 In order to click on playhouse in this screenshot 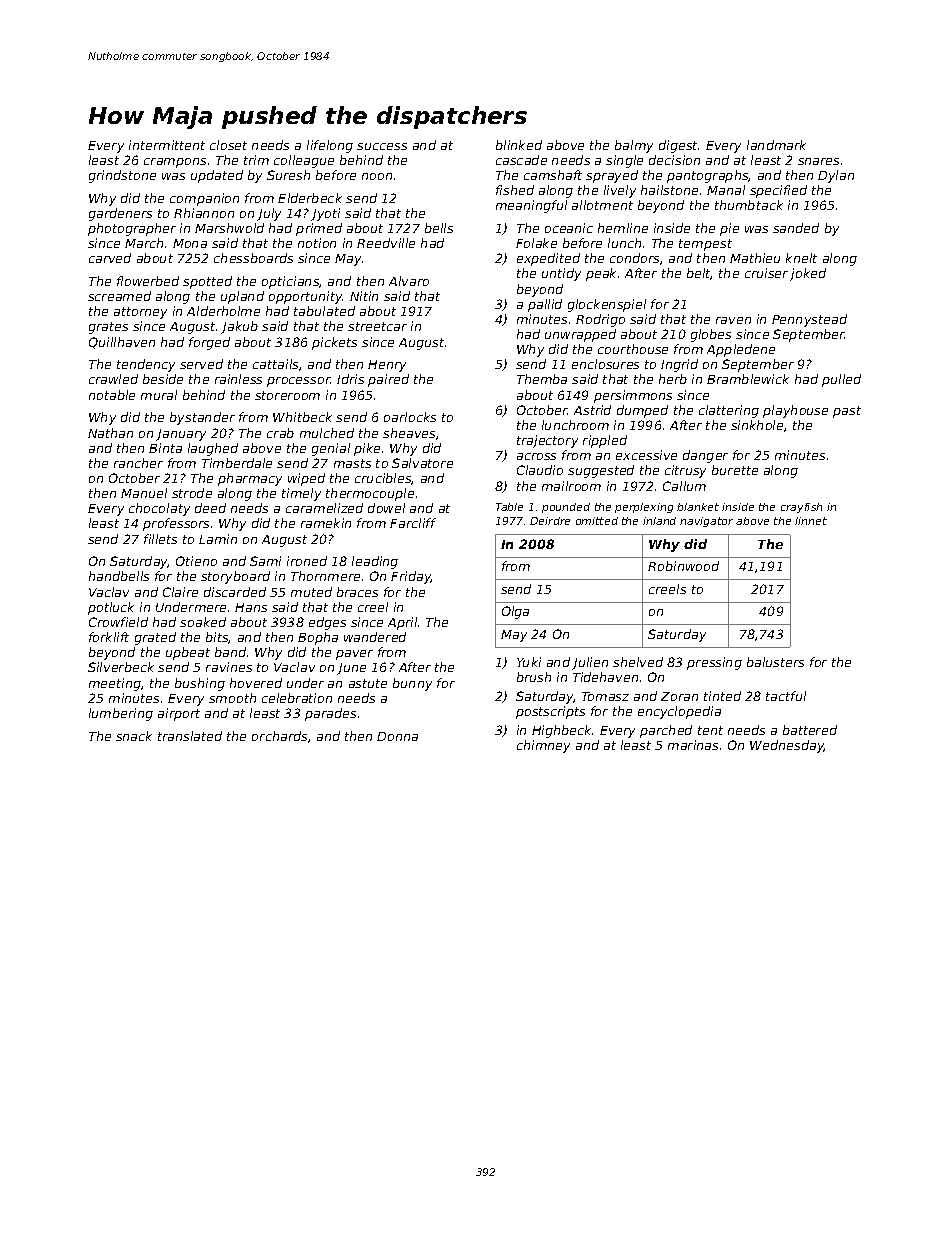, I will do `click(795, 411)`.
